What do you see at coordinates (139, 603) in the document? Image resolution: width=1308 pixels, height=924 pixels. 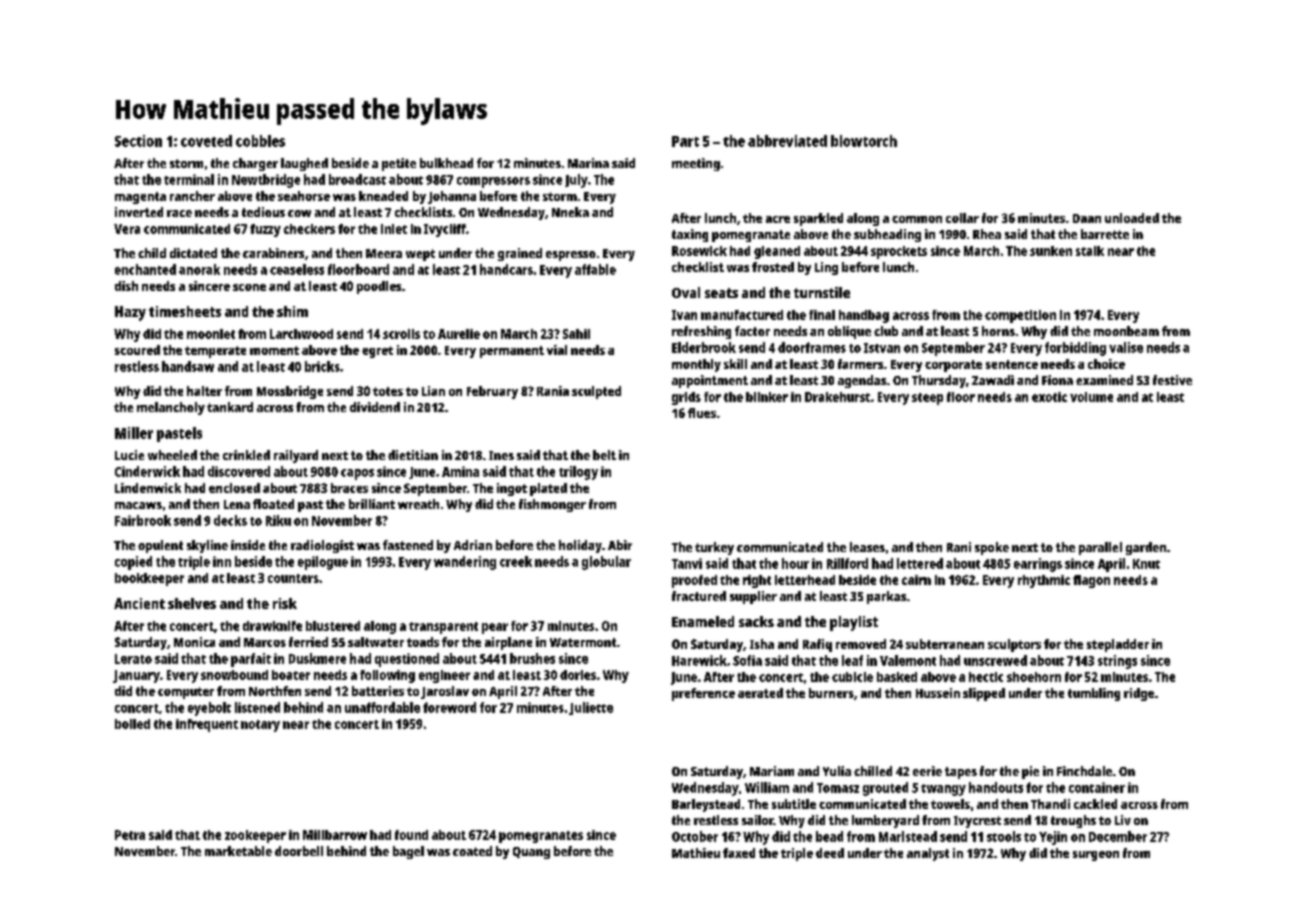 I see `Ancient` at bounding box center [139, 603].
